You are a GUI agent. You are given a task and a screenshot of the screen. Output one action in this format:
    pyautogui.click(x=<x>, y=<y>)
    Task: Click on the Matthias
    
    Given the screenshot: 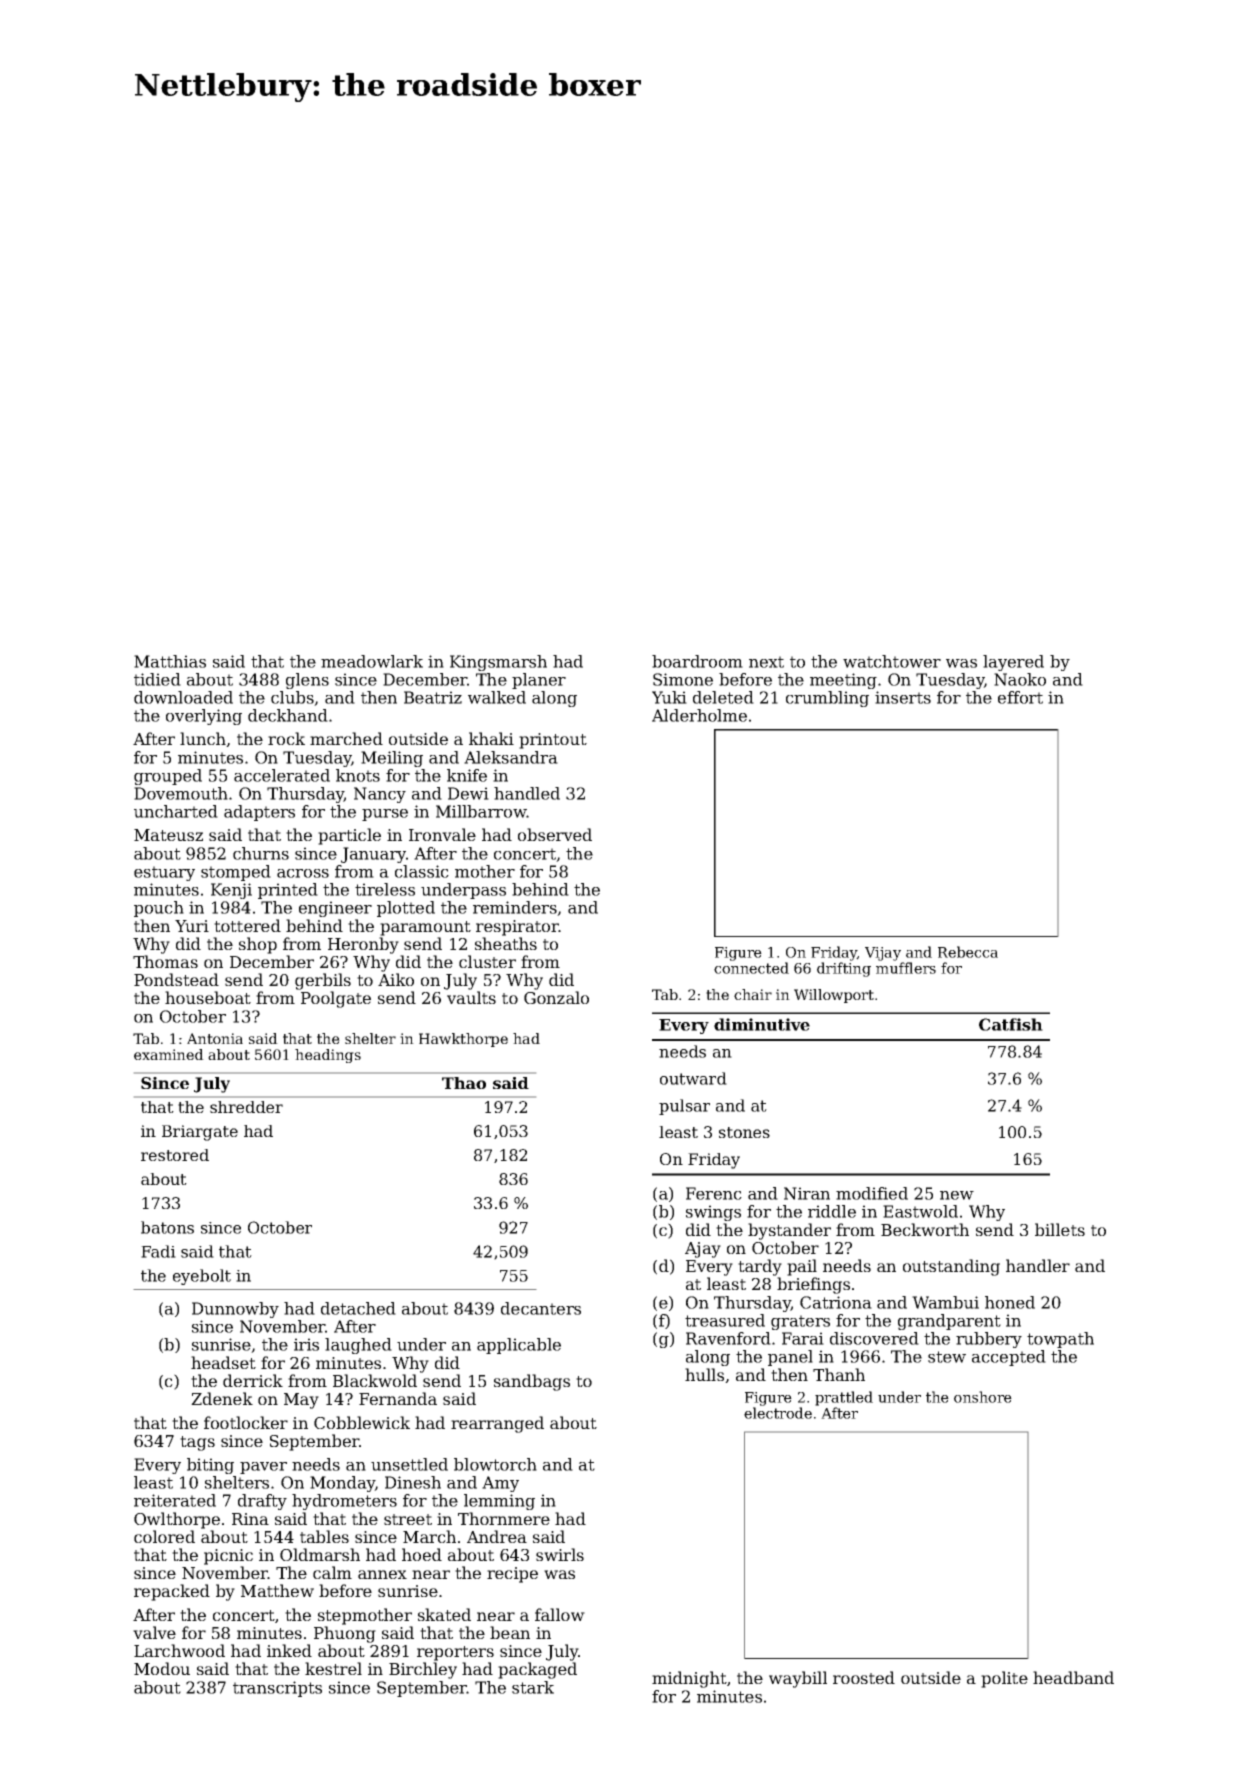 What is the action you would take?
    pyautogui.click(x=170, y=661)
